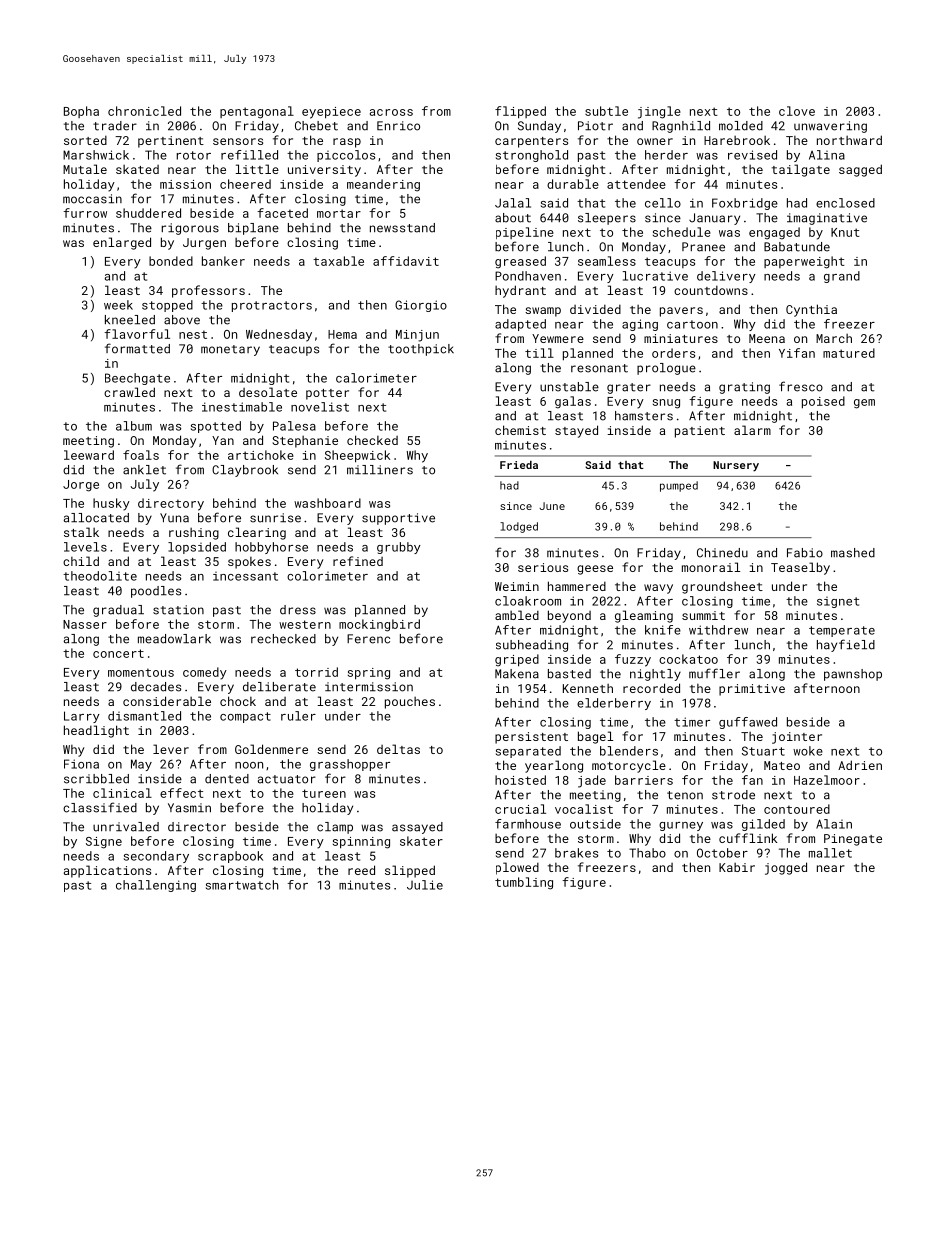 The width and height of the page is (952, 1233). I want to click on eyepiece, so click(331, 113).
